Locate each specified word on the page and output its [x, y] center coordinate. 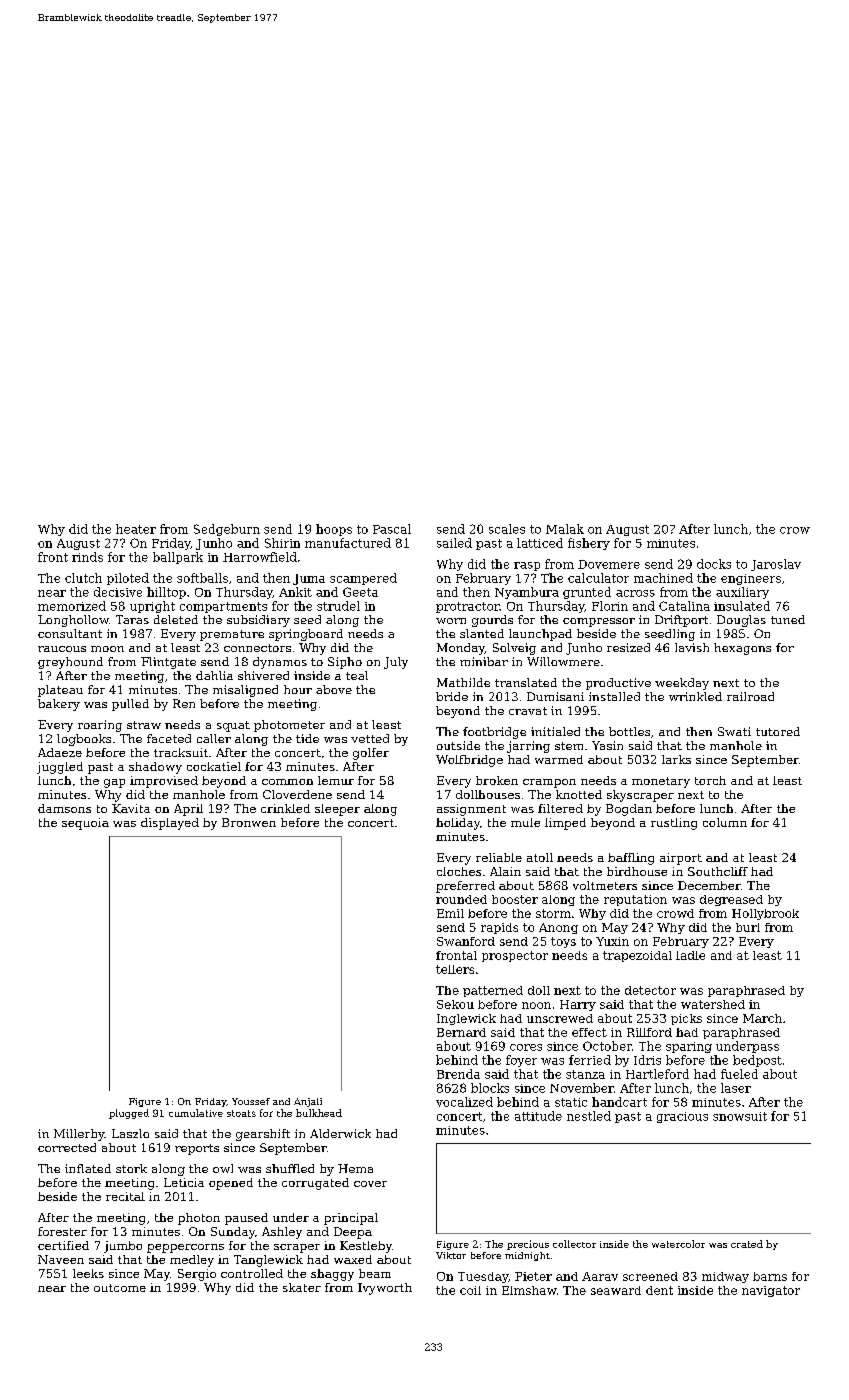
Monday [461, 649]
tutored [778, 731]
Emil [450, 913]
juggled [60, 768]
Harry [578, 1005]
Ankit [295, 592]
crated [747, 1244]
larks [676, 759]
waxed [353, 1259]
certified [63, 1245]
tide [307, 738]
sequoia [85, 824]
